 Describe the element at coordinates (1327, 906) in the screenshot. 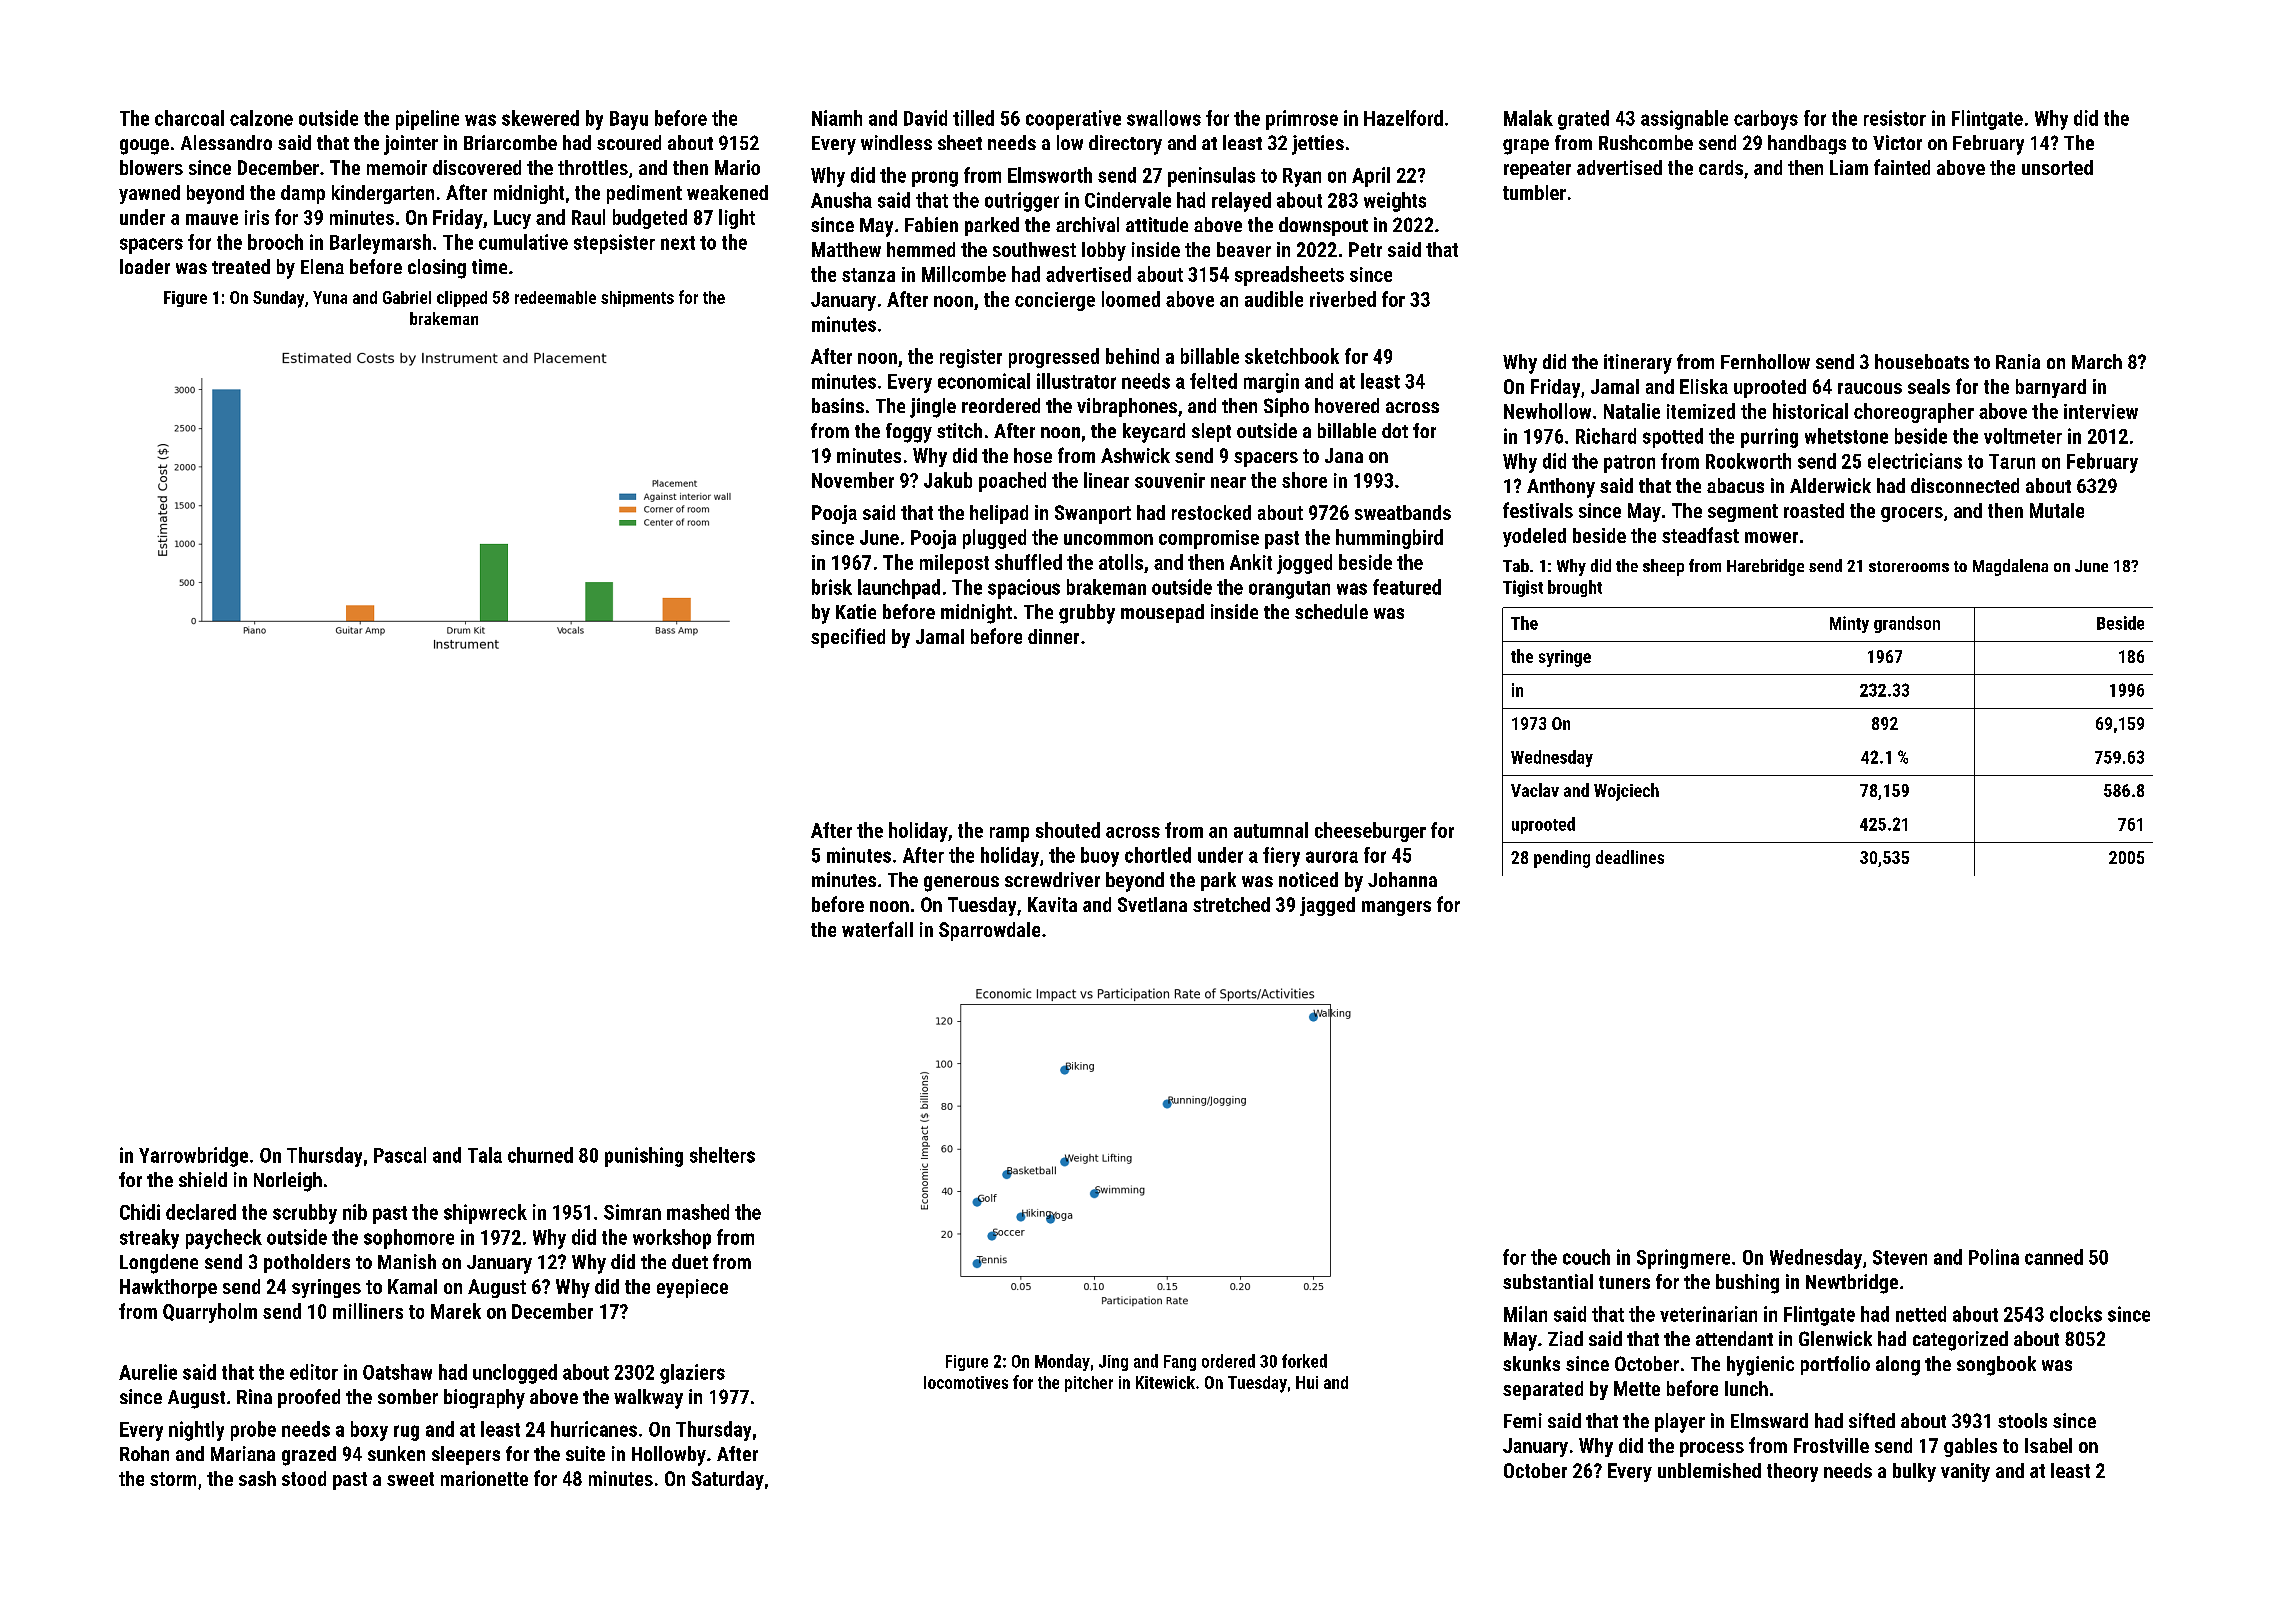

I see `jagged` at that location.
